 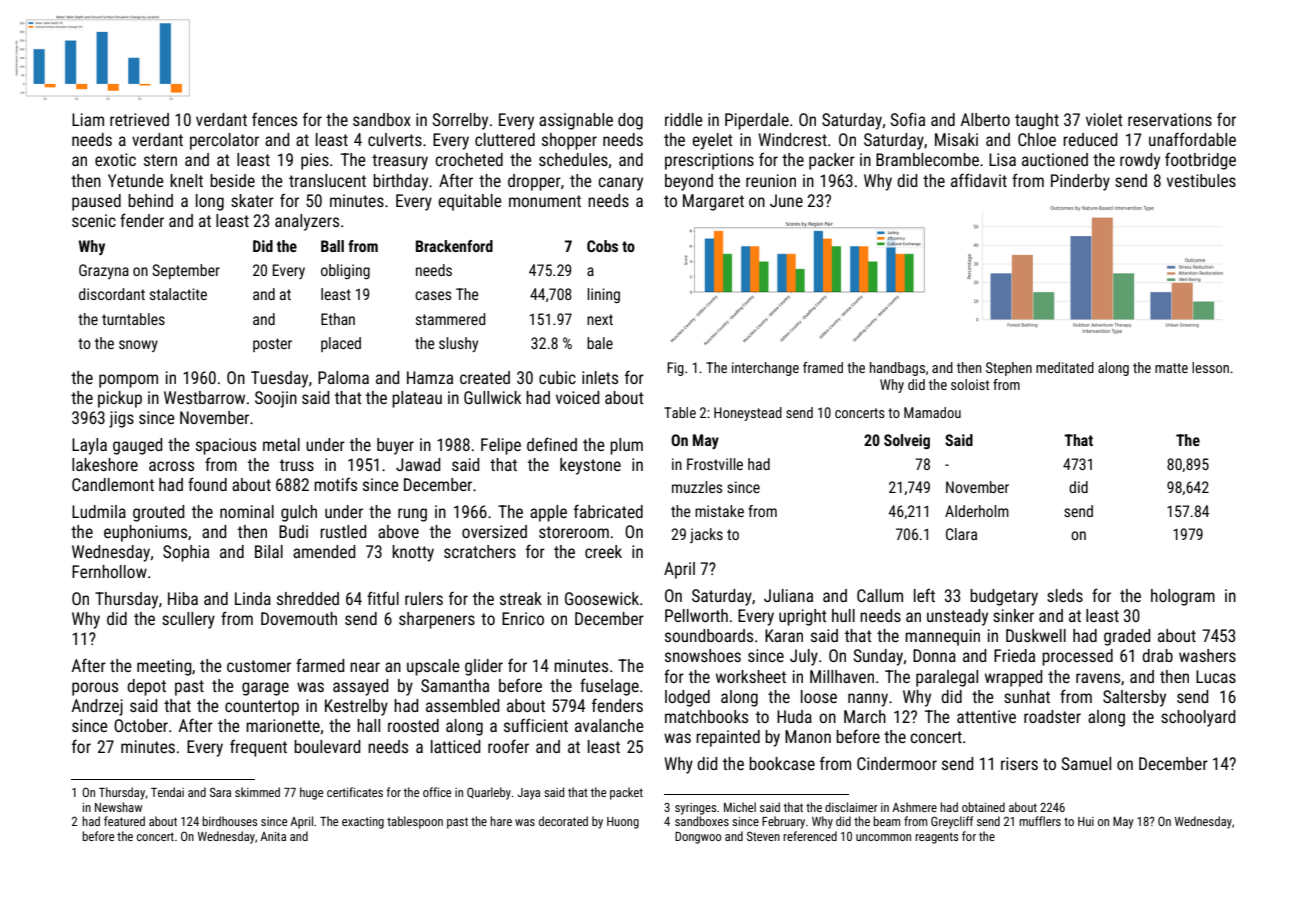 I want to click on Honeystead, so click(x=748, y=414).
